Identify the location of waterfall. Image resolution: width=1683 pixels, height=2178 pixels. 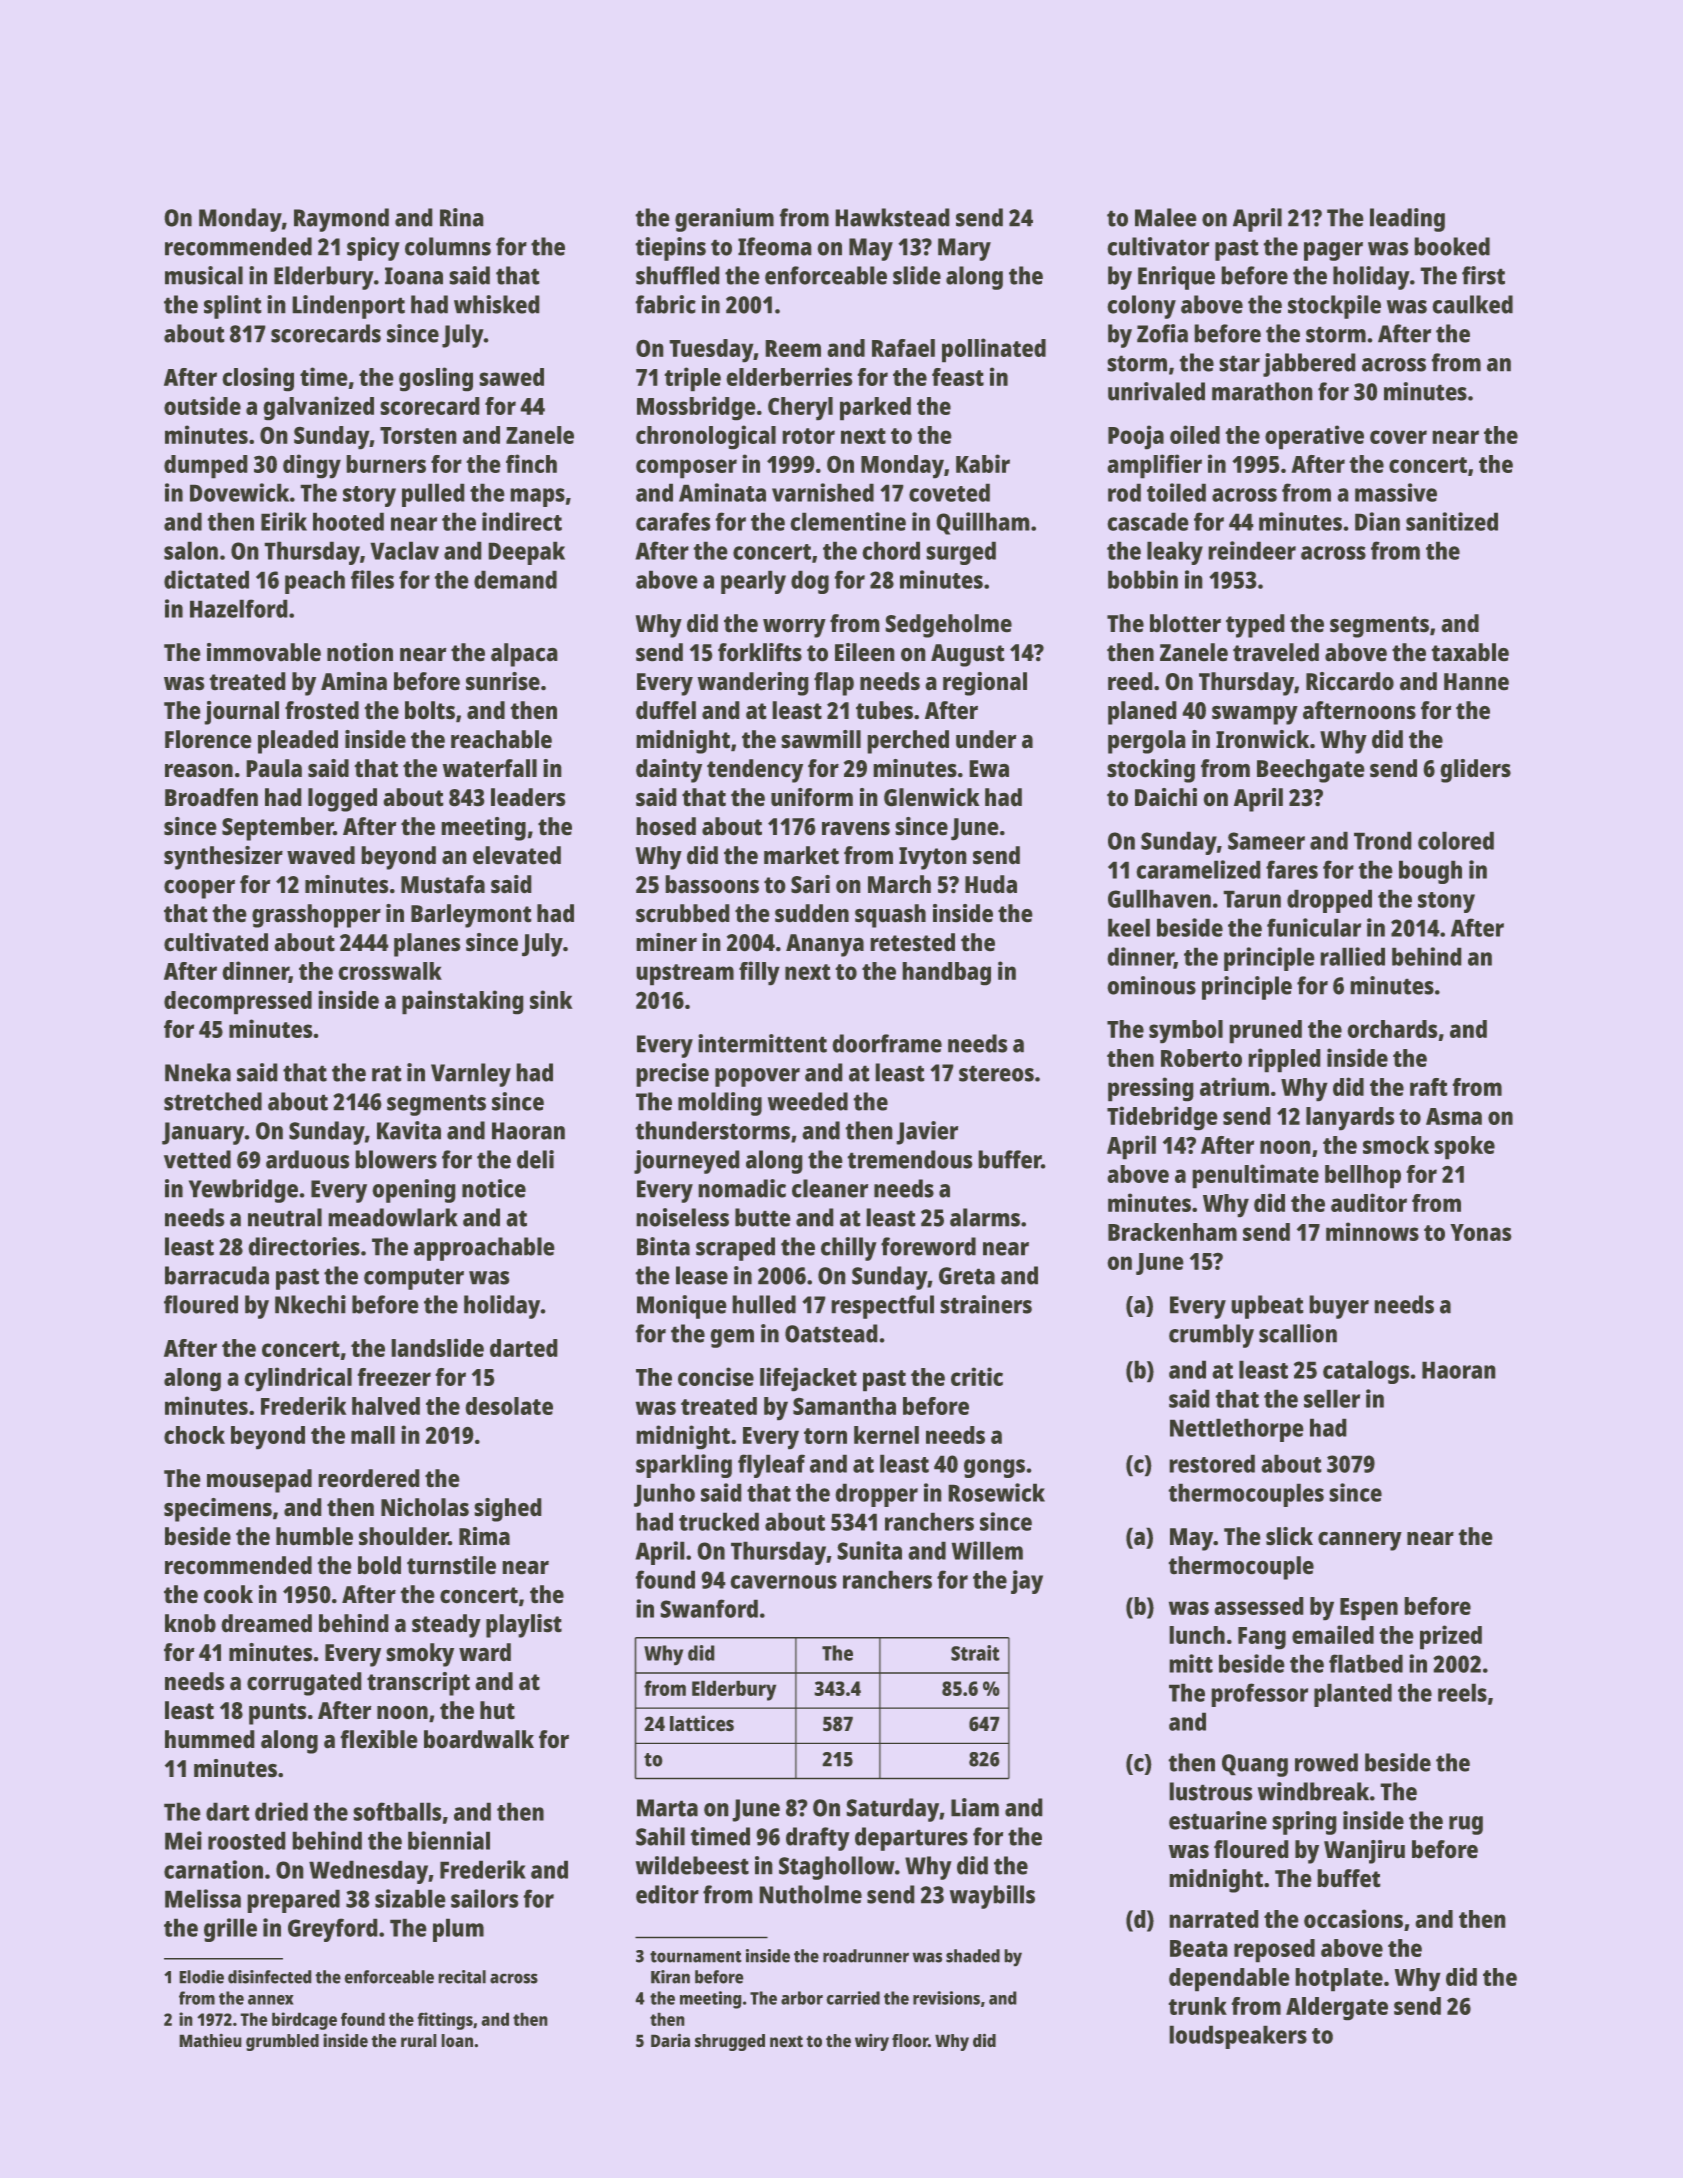
(489, 768).
